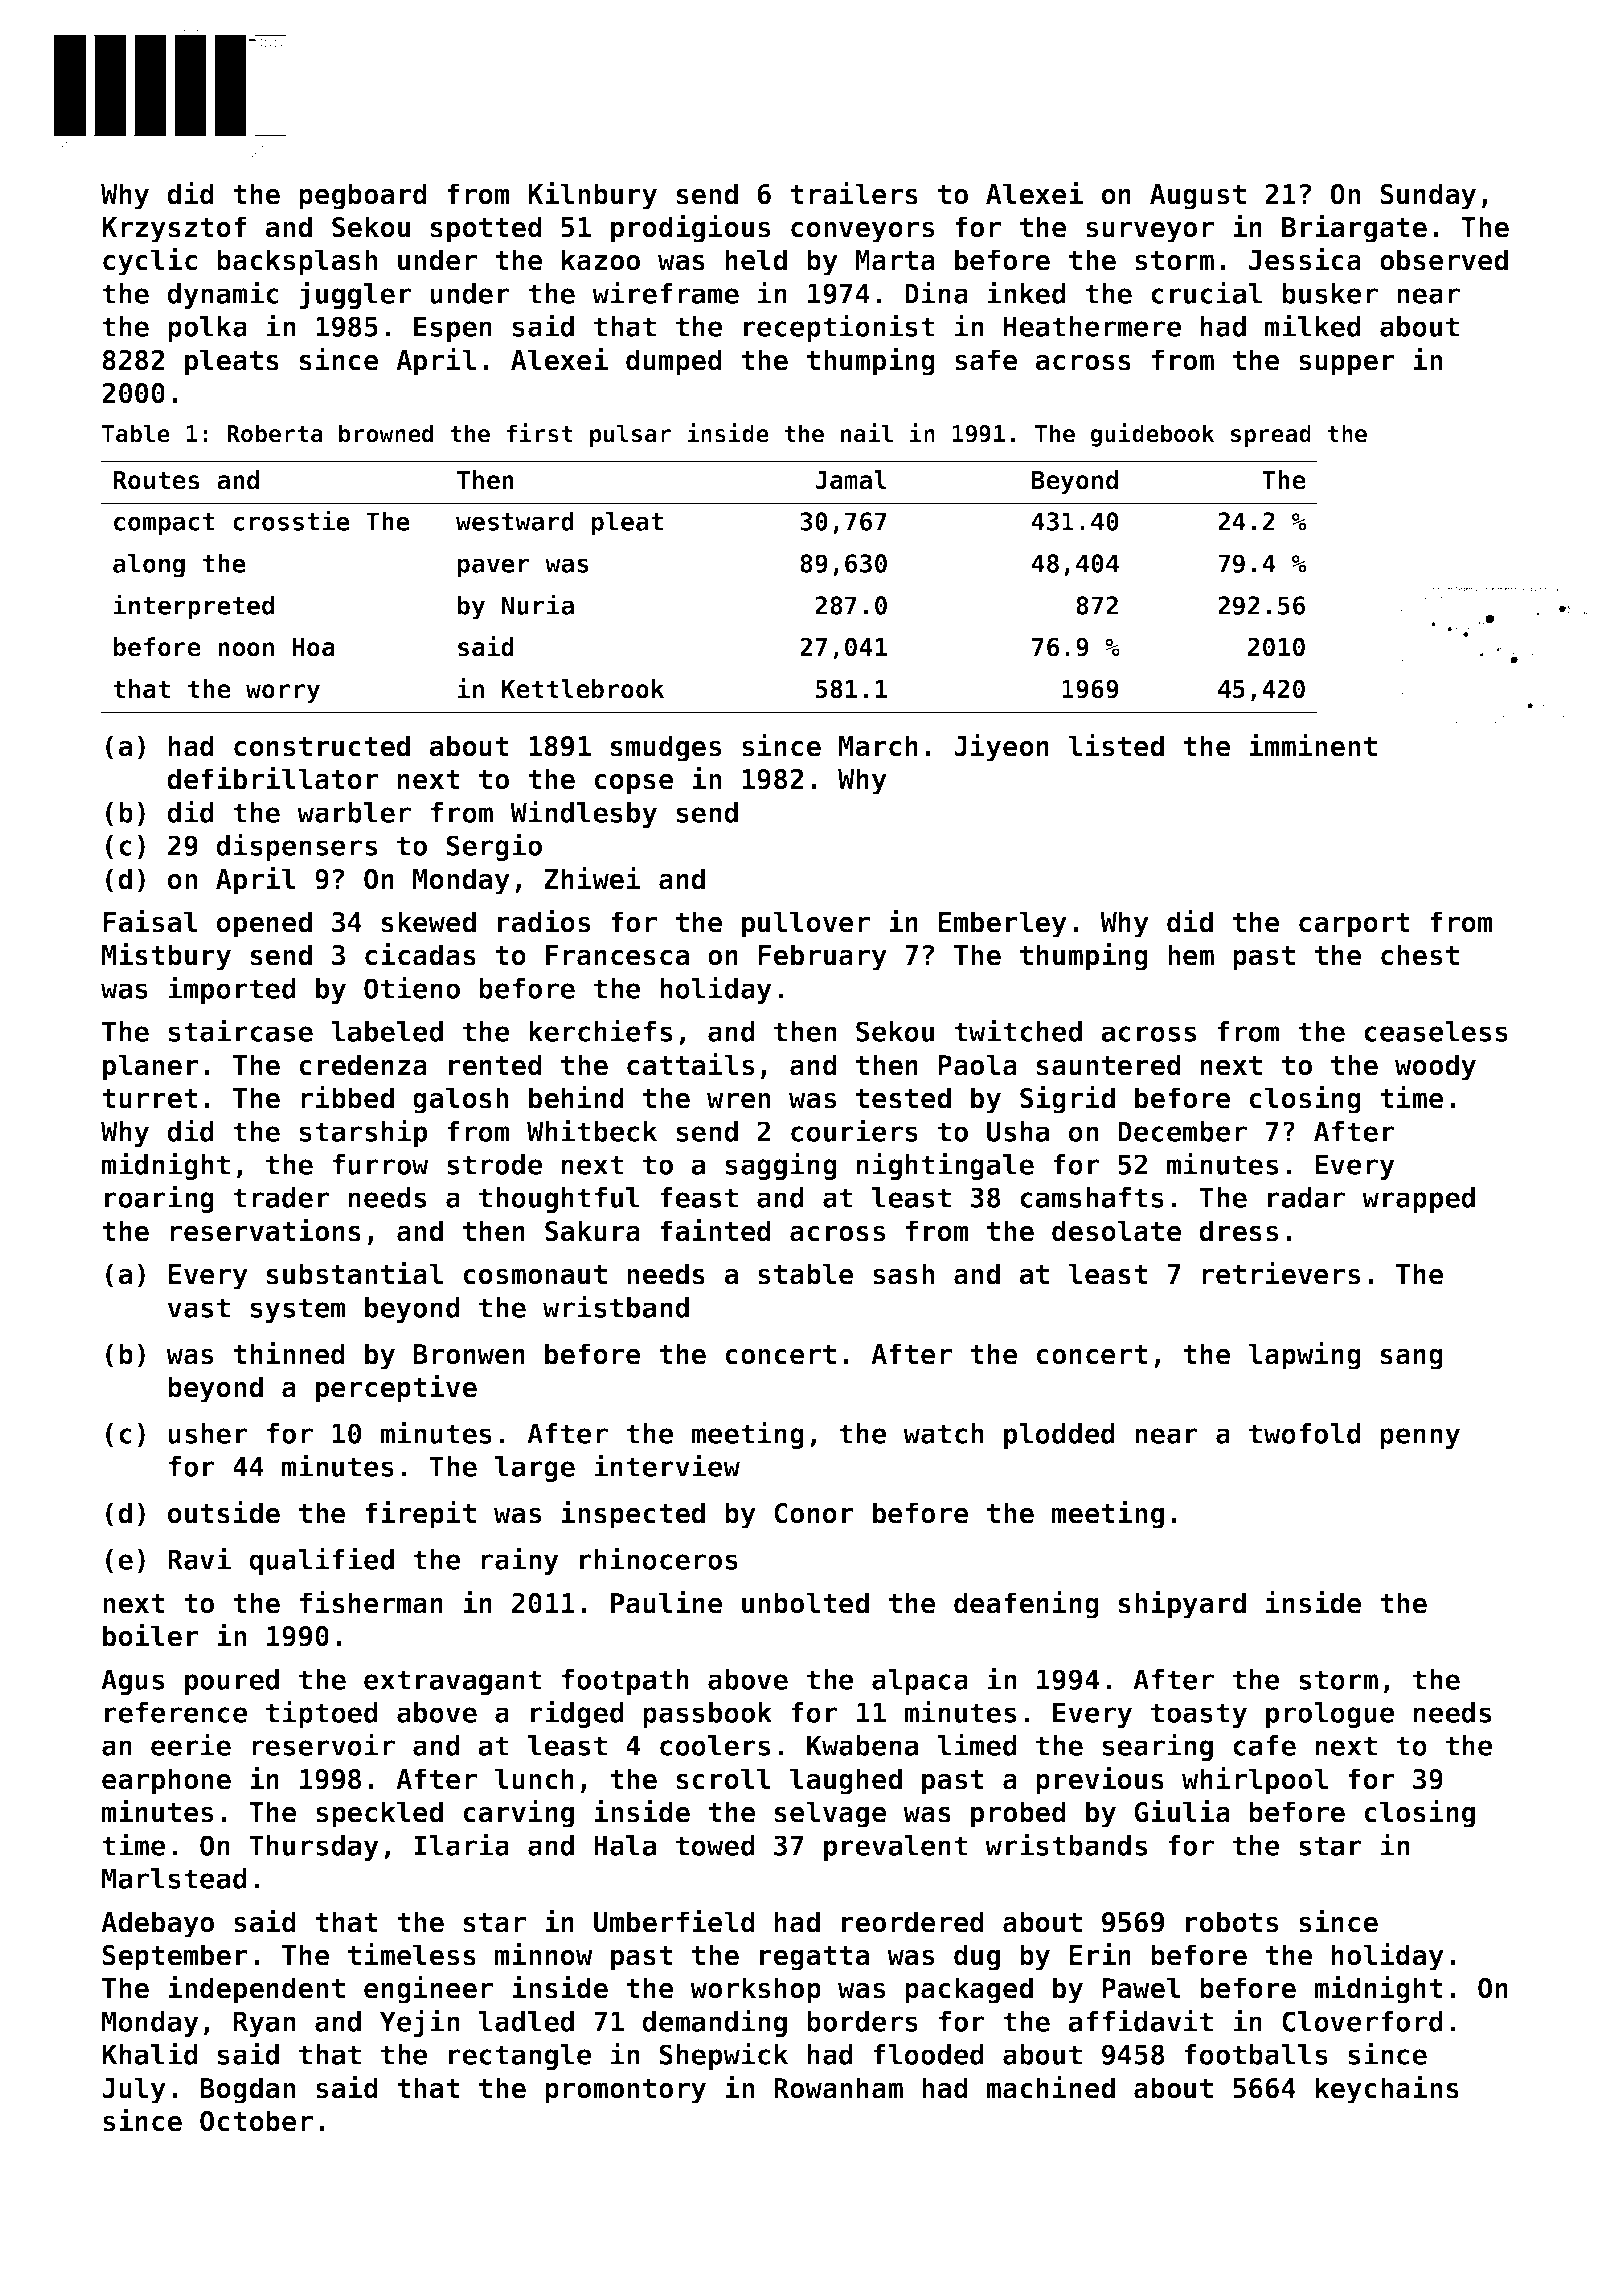 The width and height of the image is (1620, 2292). What do you see at coordinates (1152, 435) in the image?
I see `guidebook` at bounding box center [1152, 435].
